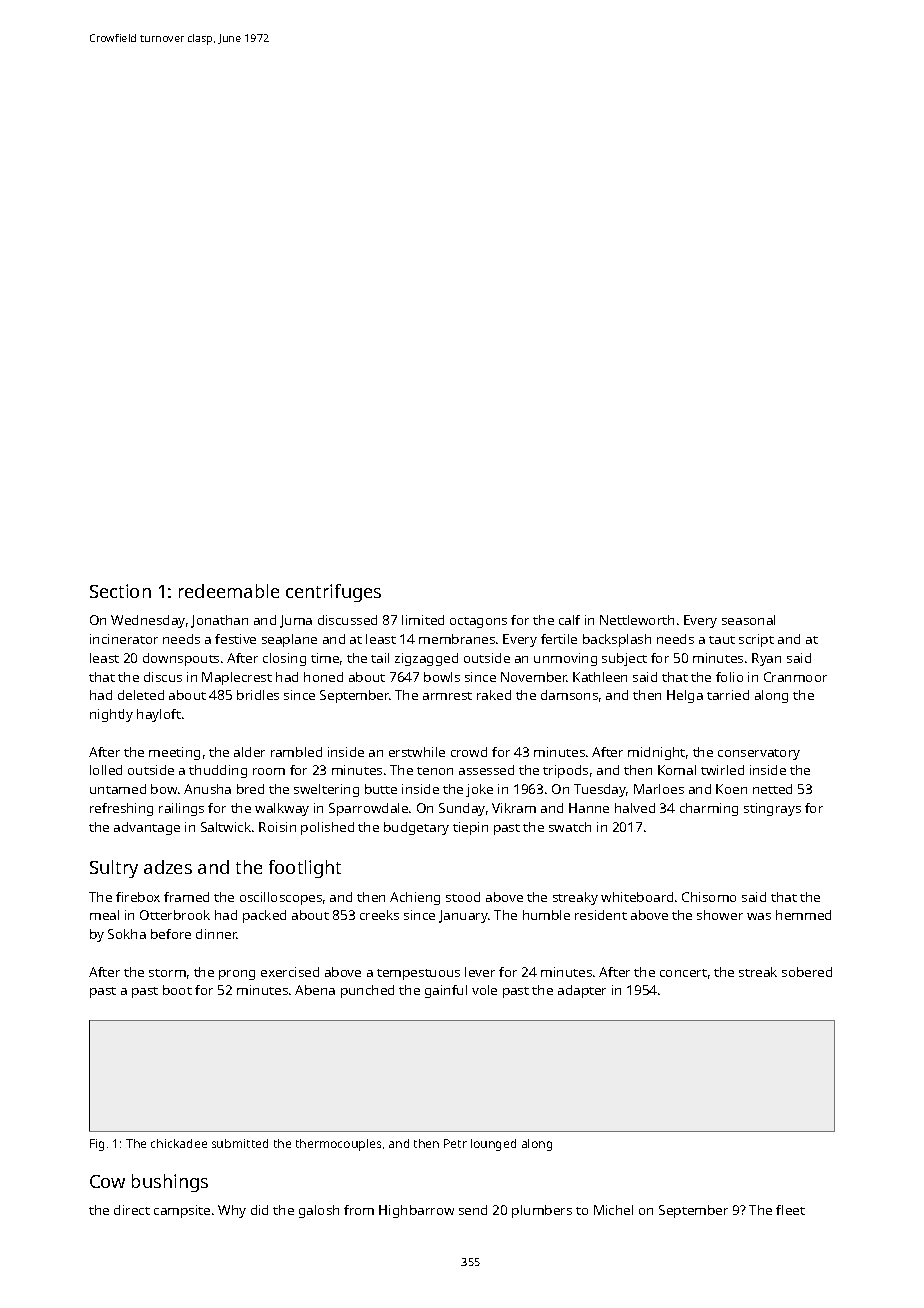 The image size is (924, 1308). I want to click on concert, so click(683, 973).
